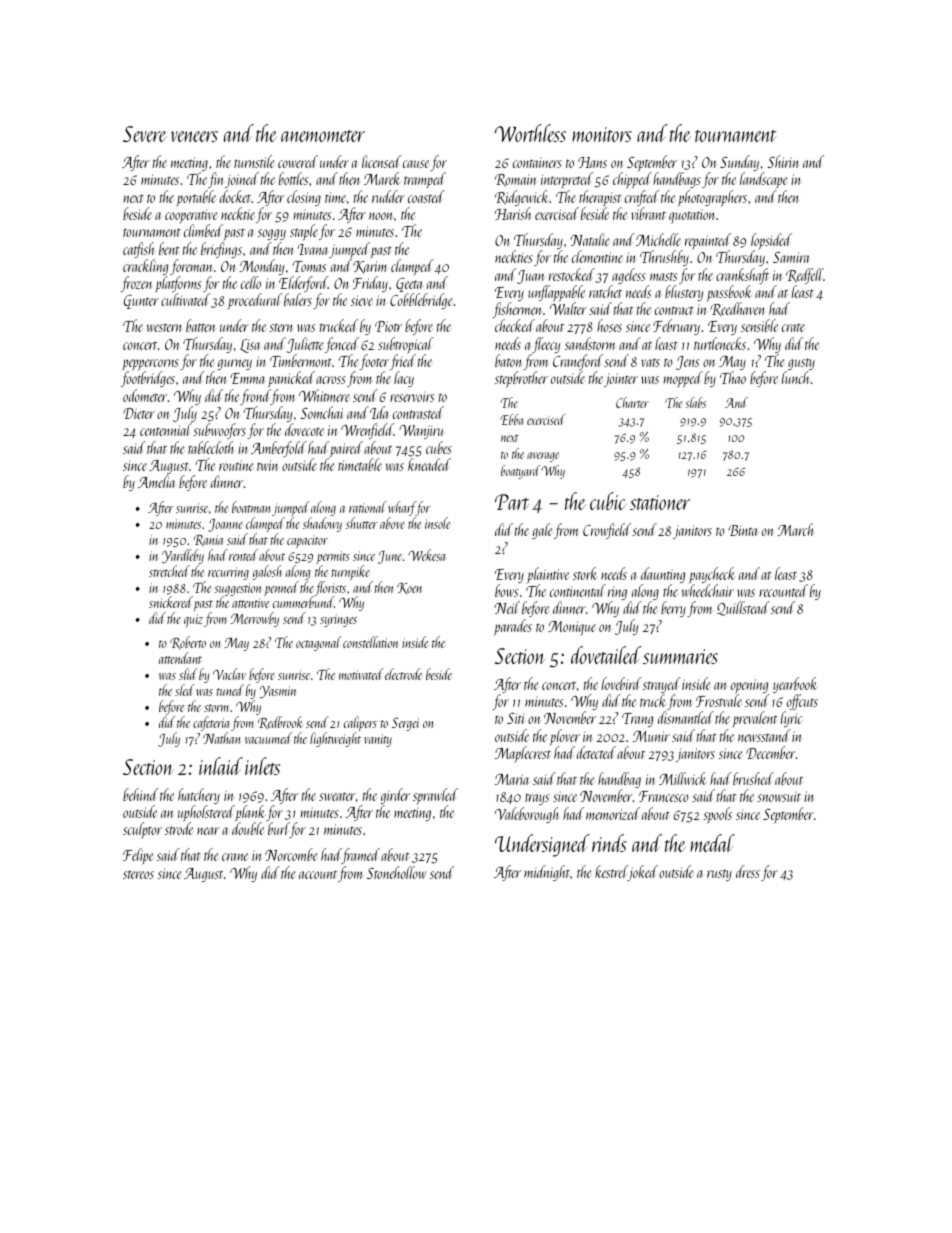 This document has width=952, height=1233. What do you see at coordinates (141, 302) in the document?
I see `Gunter` at bounding box center [141, 302].
